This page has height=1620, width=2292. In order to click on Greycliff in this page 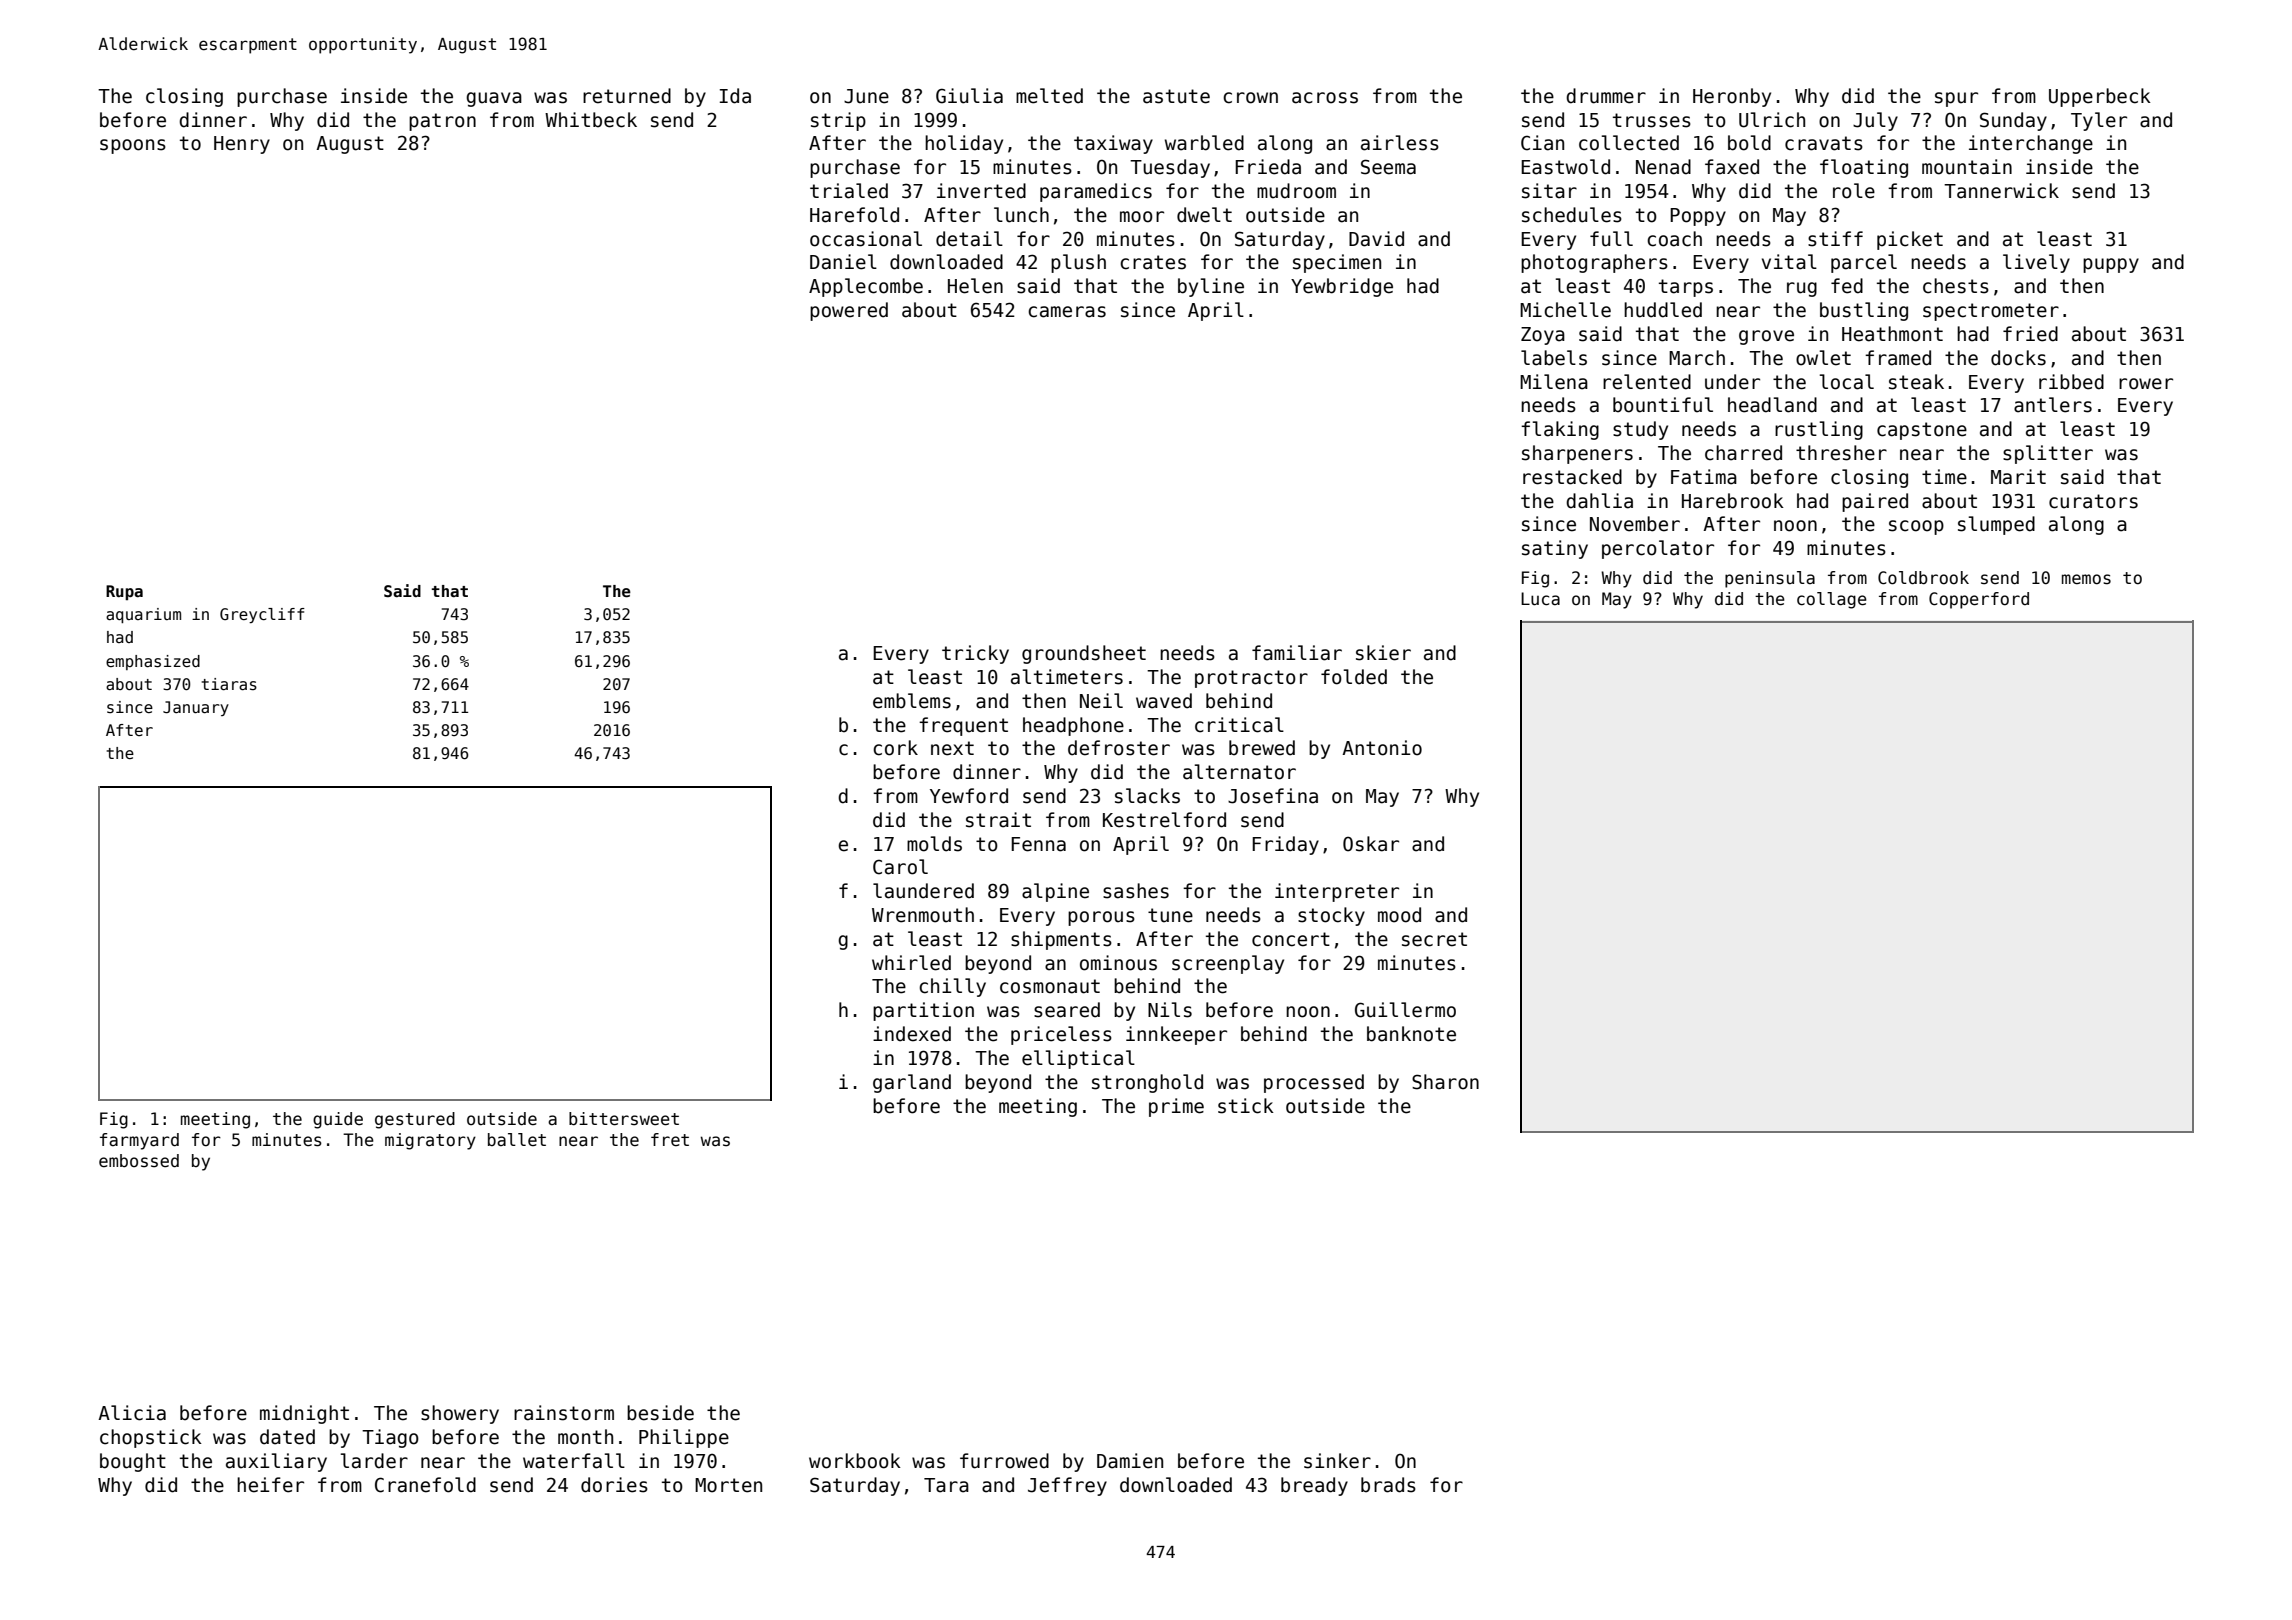, I will do `click(262, 615)`.
